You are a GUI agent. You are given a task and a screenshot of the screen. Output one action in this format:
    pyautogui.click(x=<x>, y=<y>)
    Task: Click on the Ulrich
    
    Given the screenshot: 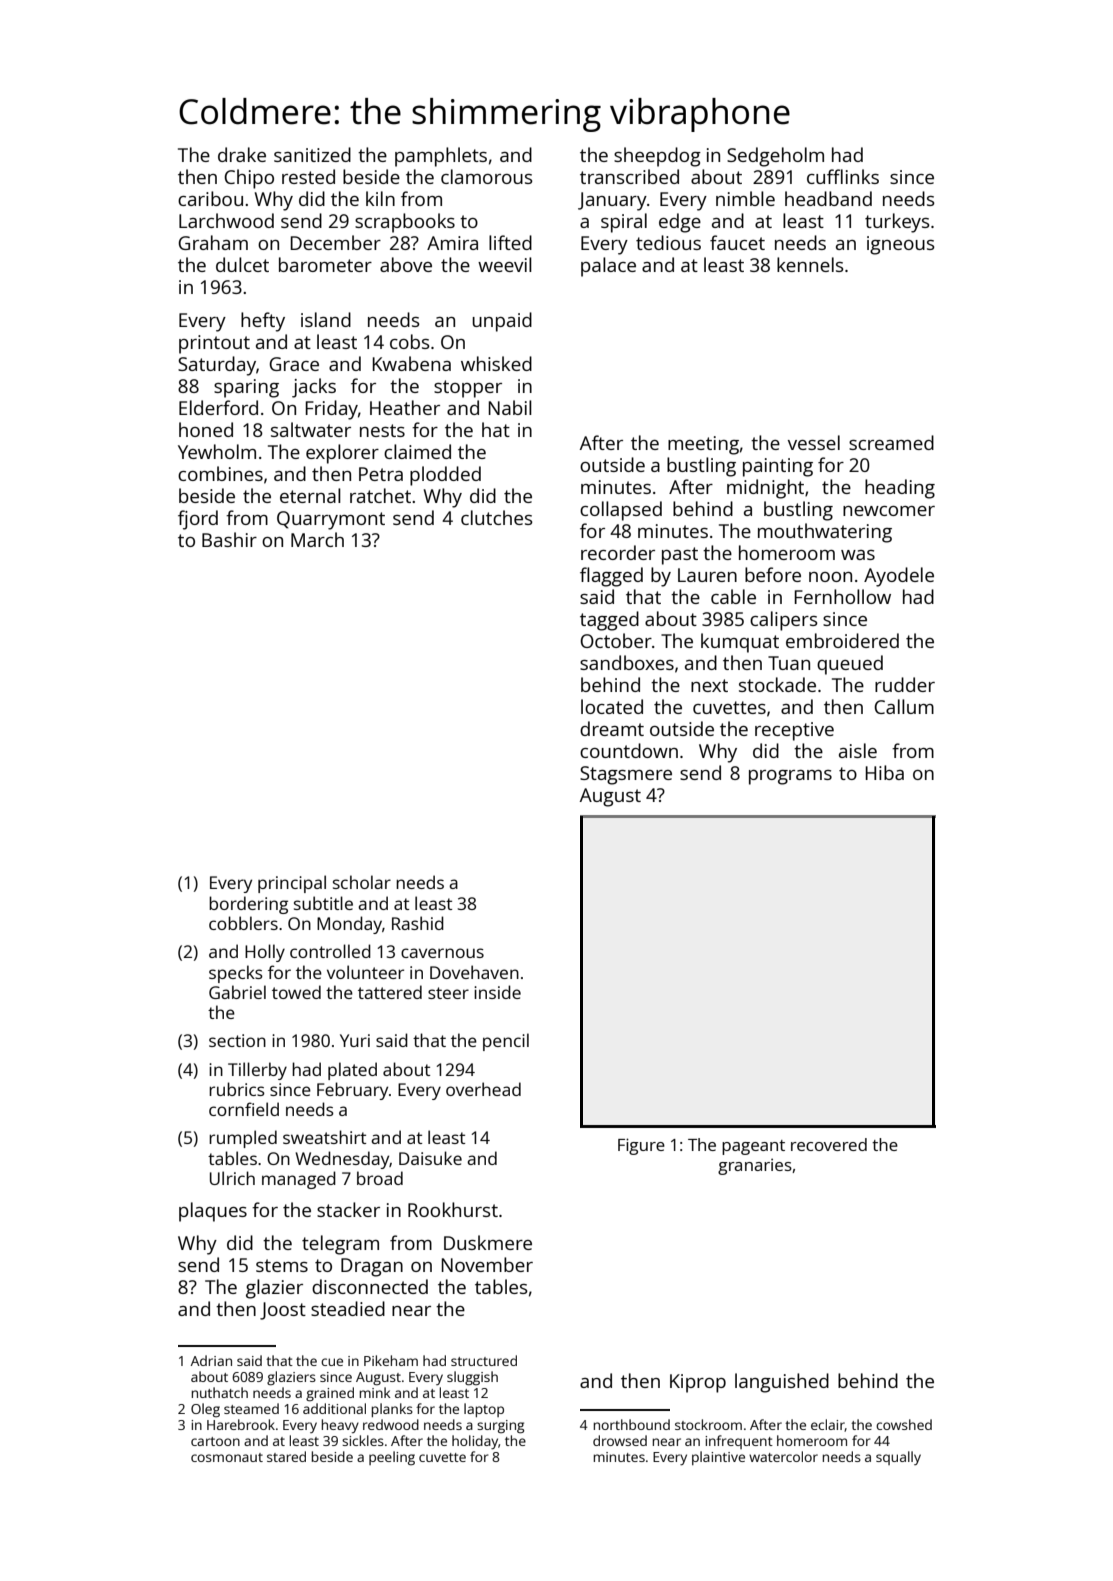 What is the action you would take?
    pyautogui.click(x=232, y=1178)
